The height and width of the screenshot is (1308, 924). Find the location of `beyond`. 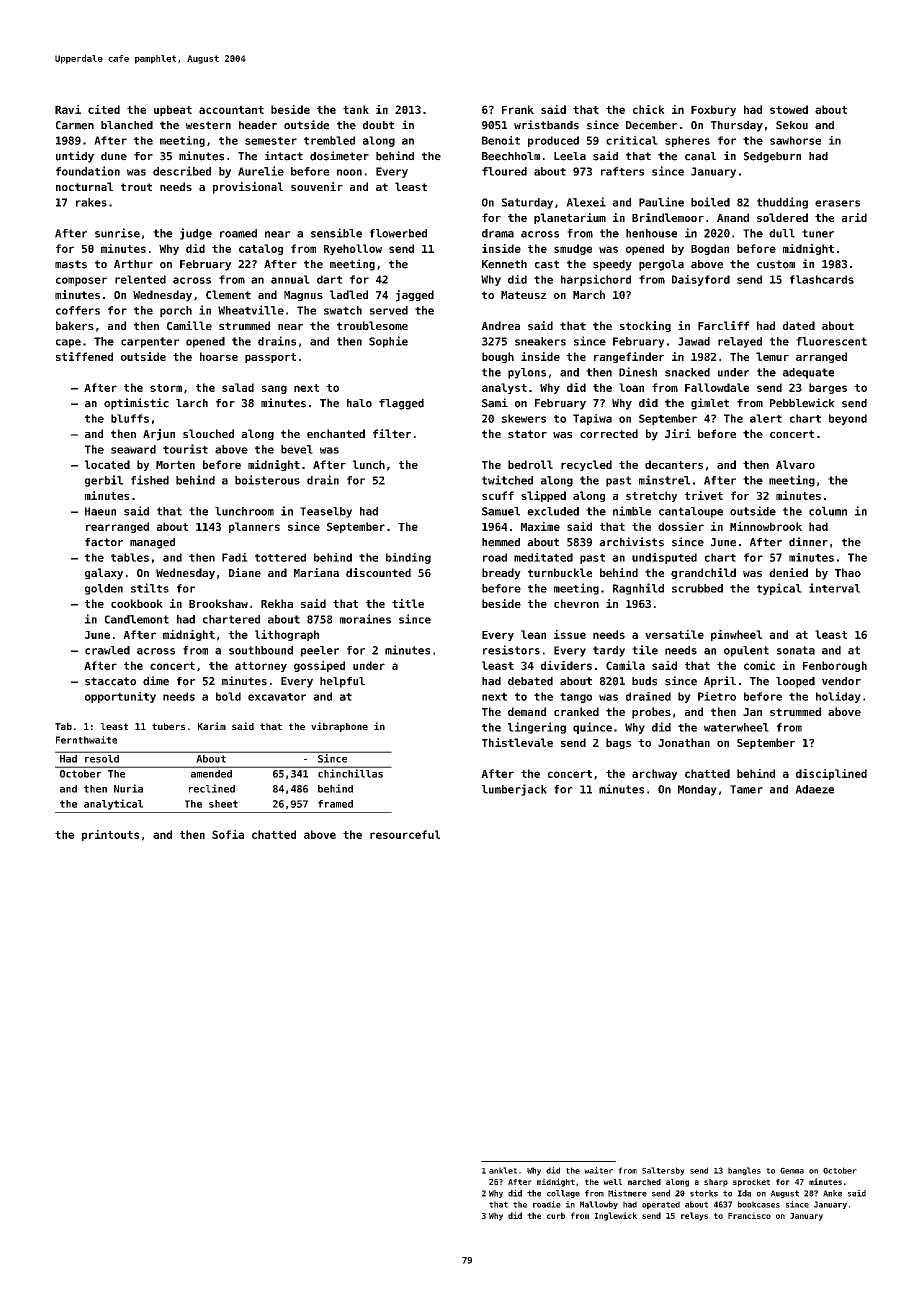

beyond is located at coordinates (848, 419).
